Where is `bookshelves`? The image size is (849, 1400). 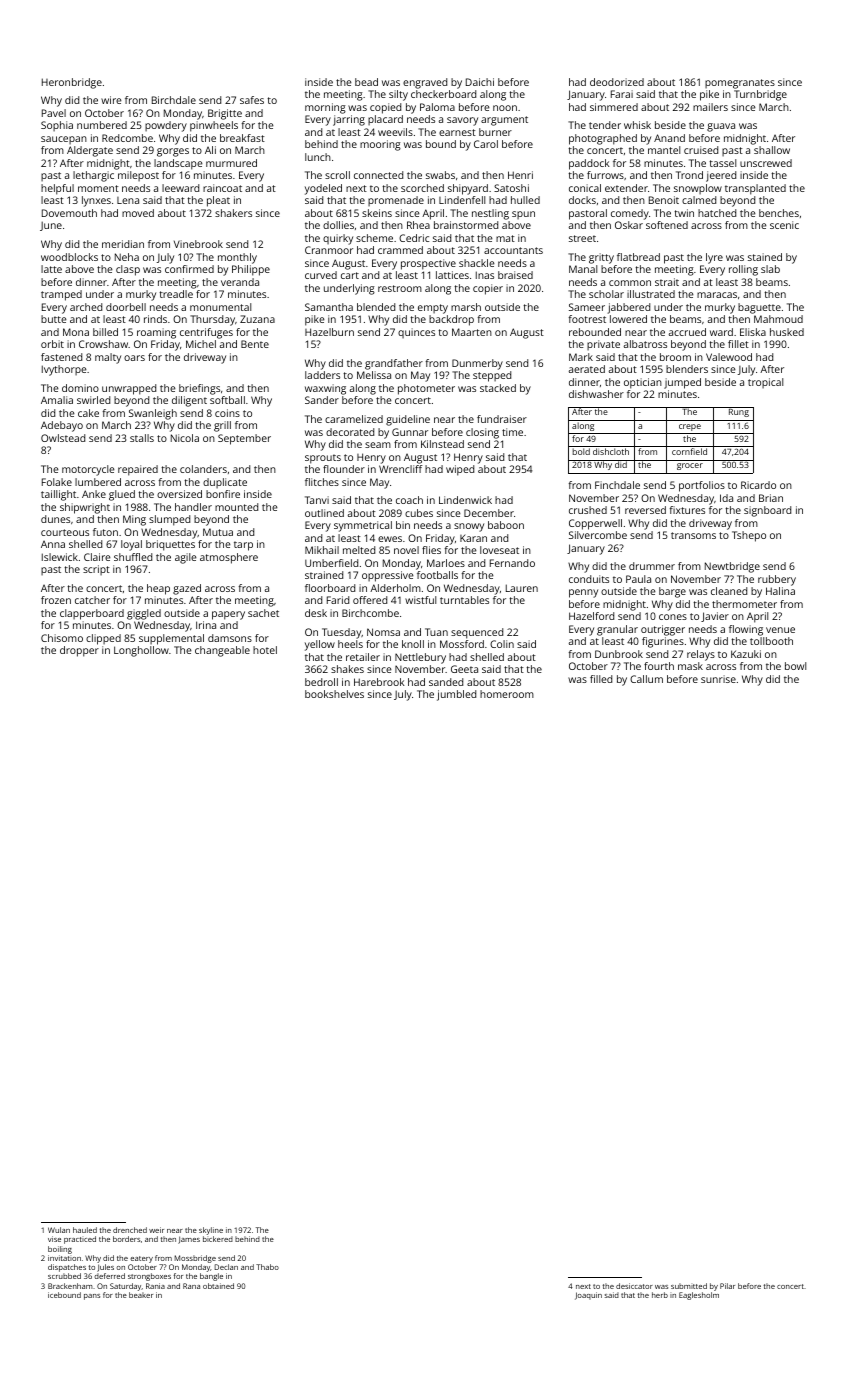
bookshelves is located at coordinates (334, 694).
